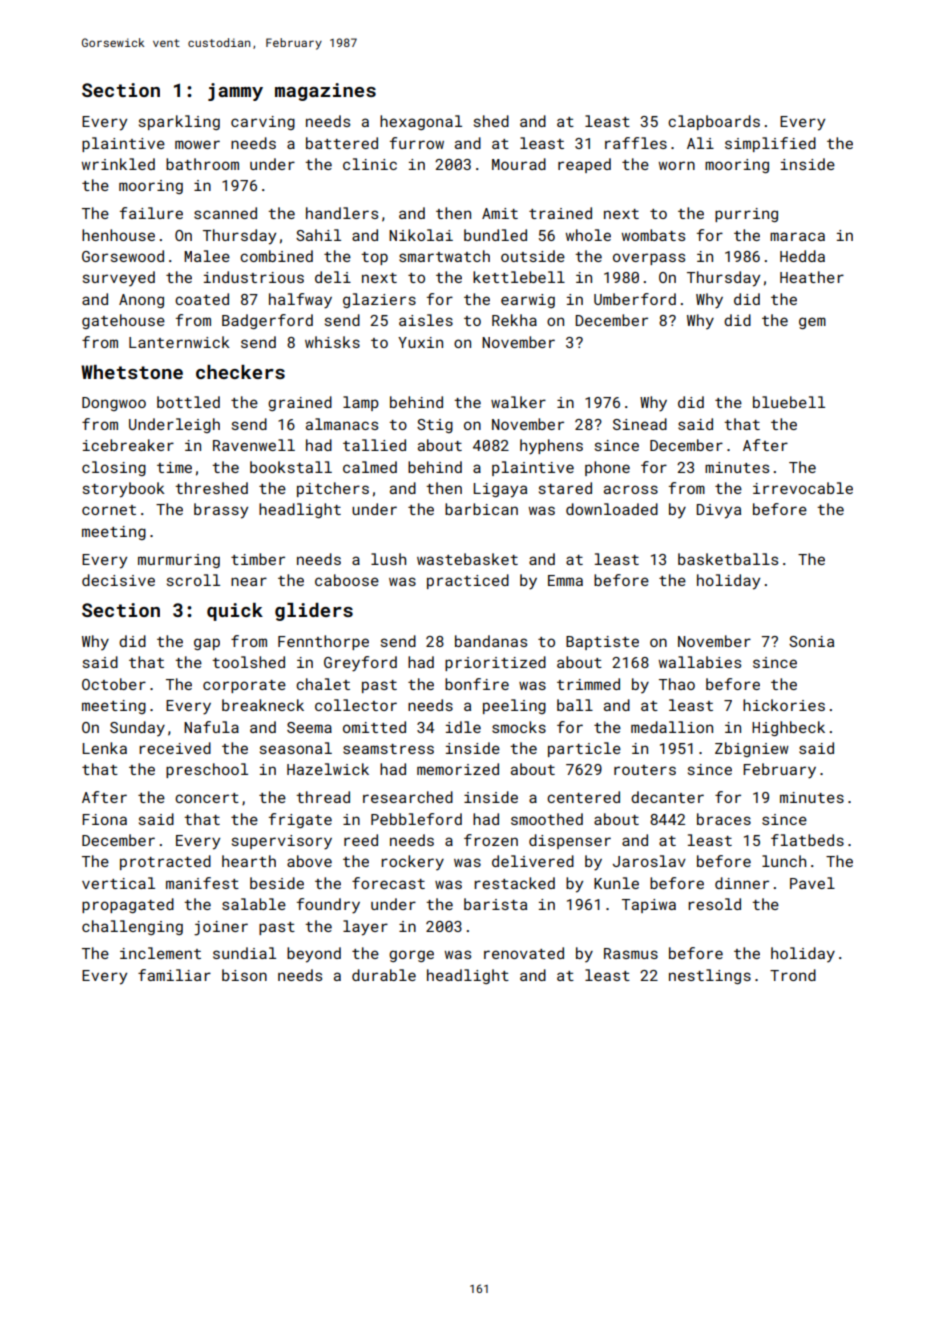 This document has width=938, height=1332. Describe the element at coordinates (714, 122) in the document. I see `clapboards` at that location.
